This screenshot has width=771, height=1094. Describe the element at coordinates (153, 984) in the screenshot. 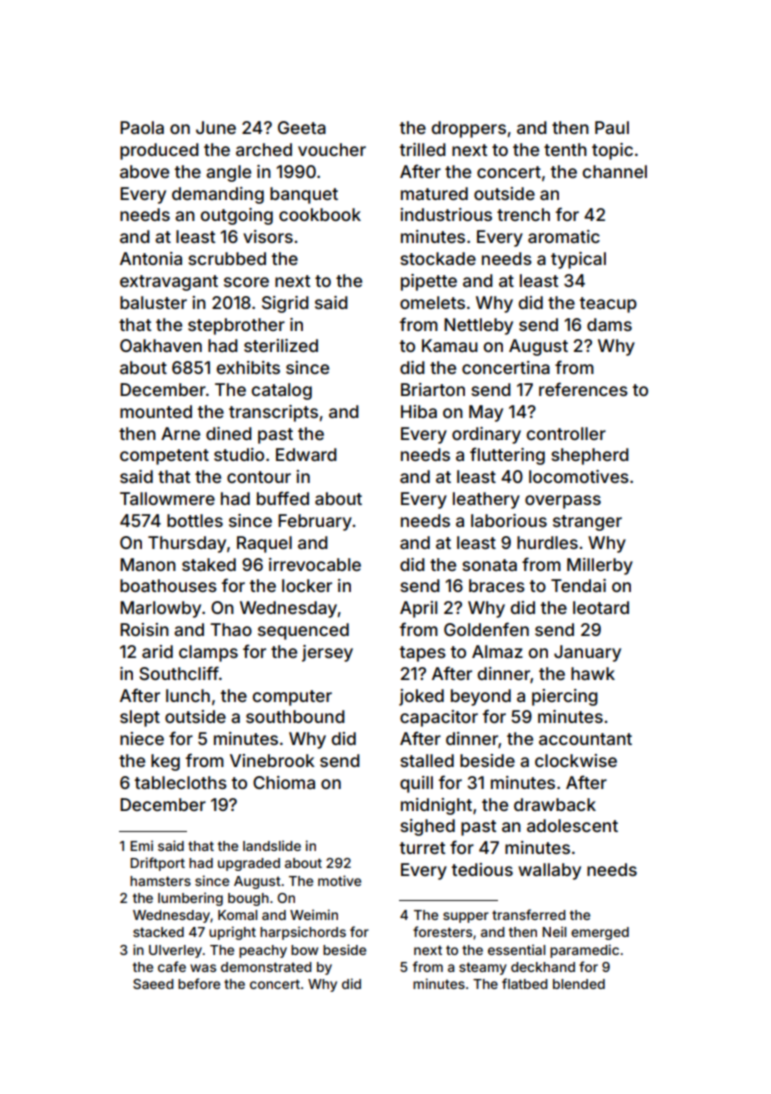

I see `Saeed` at that location.
